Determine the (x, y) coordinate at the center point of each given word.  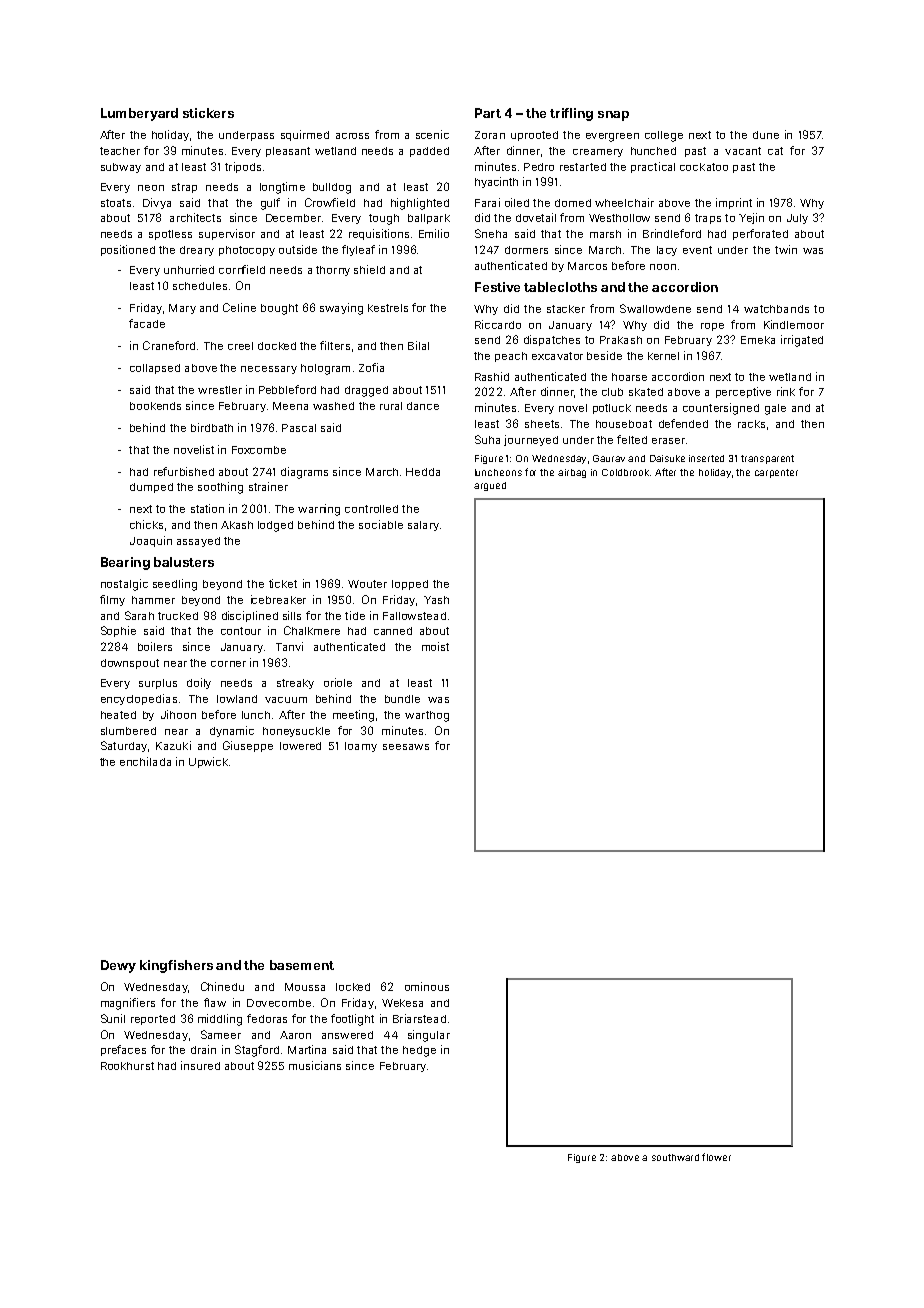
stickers (208, 113)
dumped (151, 488)
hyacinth (496, 182)
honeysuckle (296, 732)
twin (786, 249)
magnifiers (128, 1004)
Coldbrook (625, 472)
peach (511, 357)
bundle (402, 699)
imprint (734, 203)
